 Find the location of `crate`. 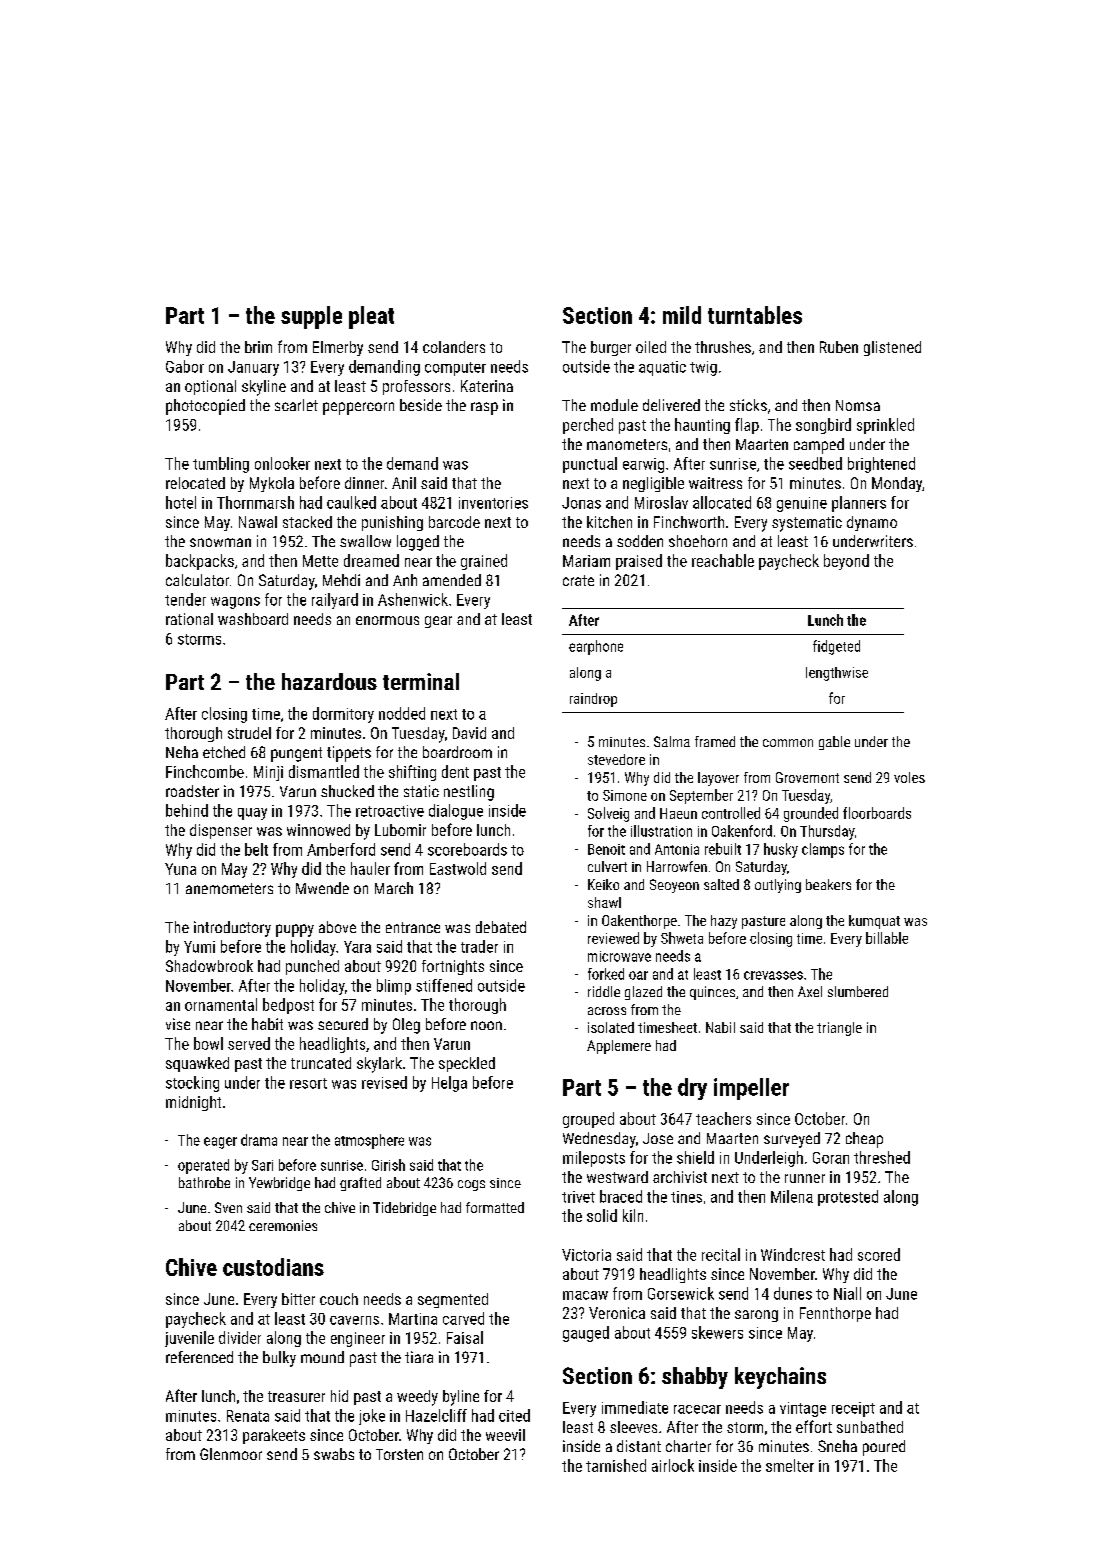

crate is located at coordinates (578, 580).
